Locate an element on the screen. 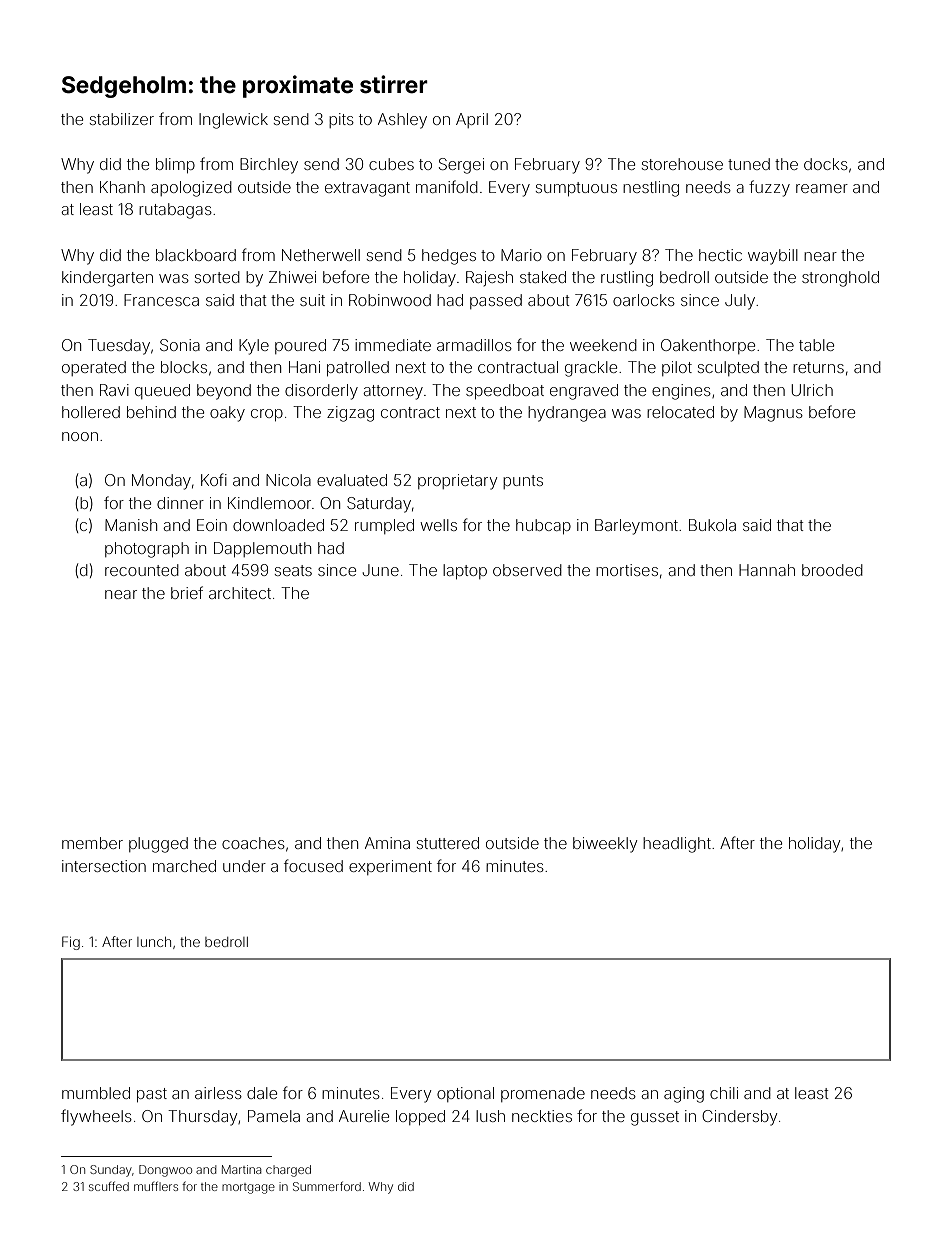 The height and width of the screenshot is (1233, 952). past is located at coordinates (152, 1095).
